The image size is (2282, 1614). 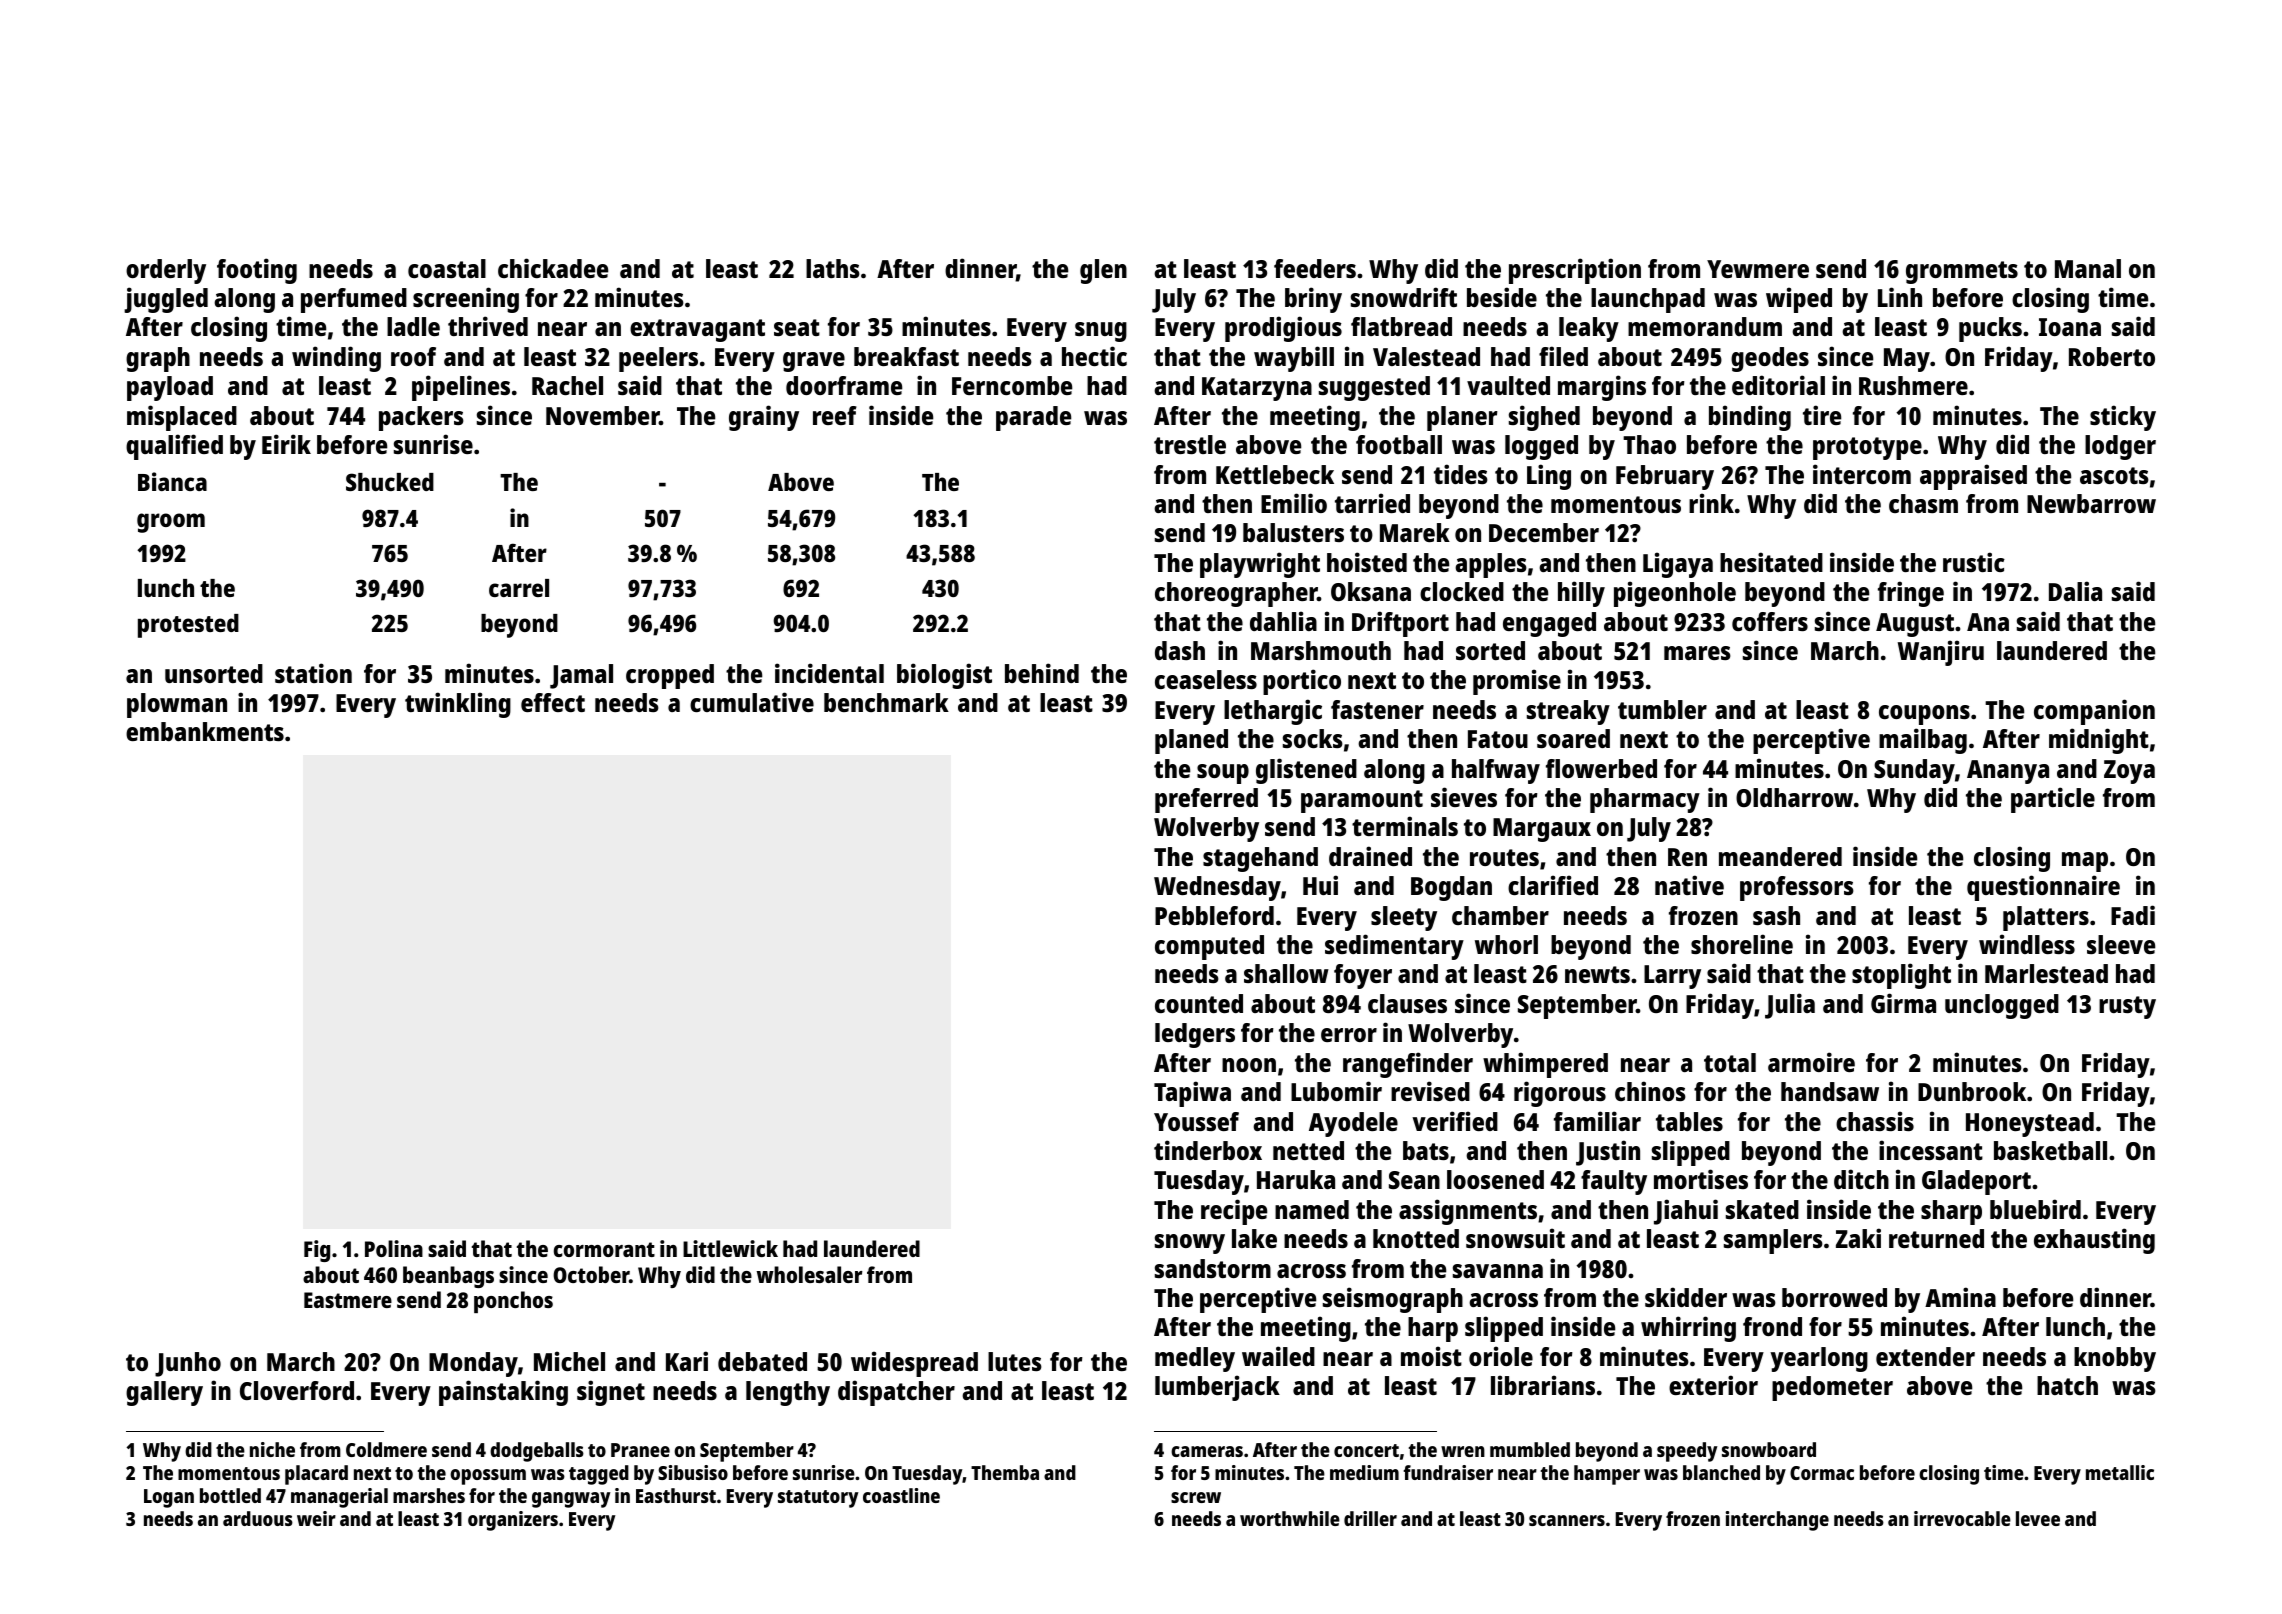 What do you see at coordinates (1195, 1035) in the page?
I see `ledgers` at bounding box center [1195, 1035].
